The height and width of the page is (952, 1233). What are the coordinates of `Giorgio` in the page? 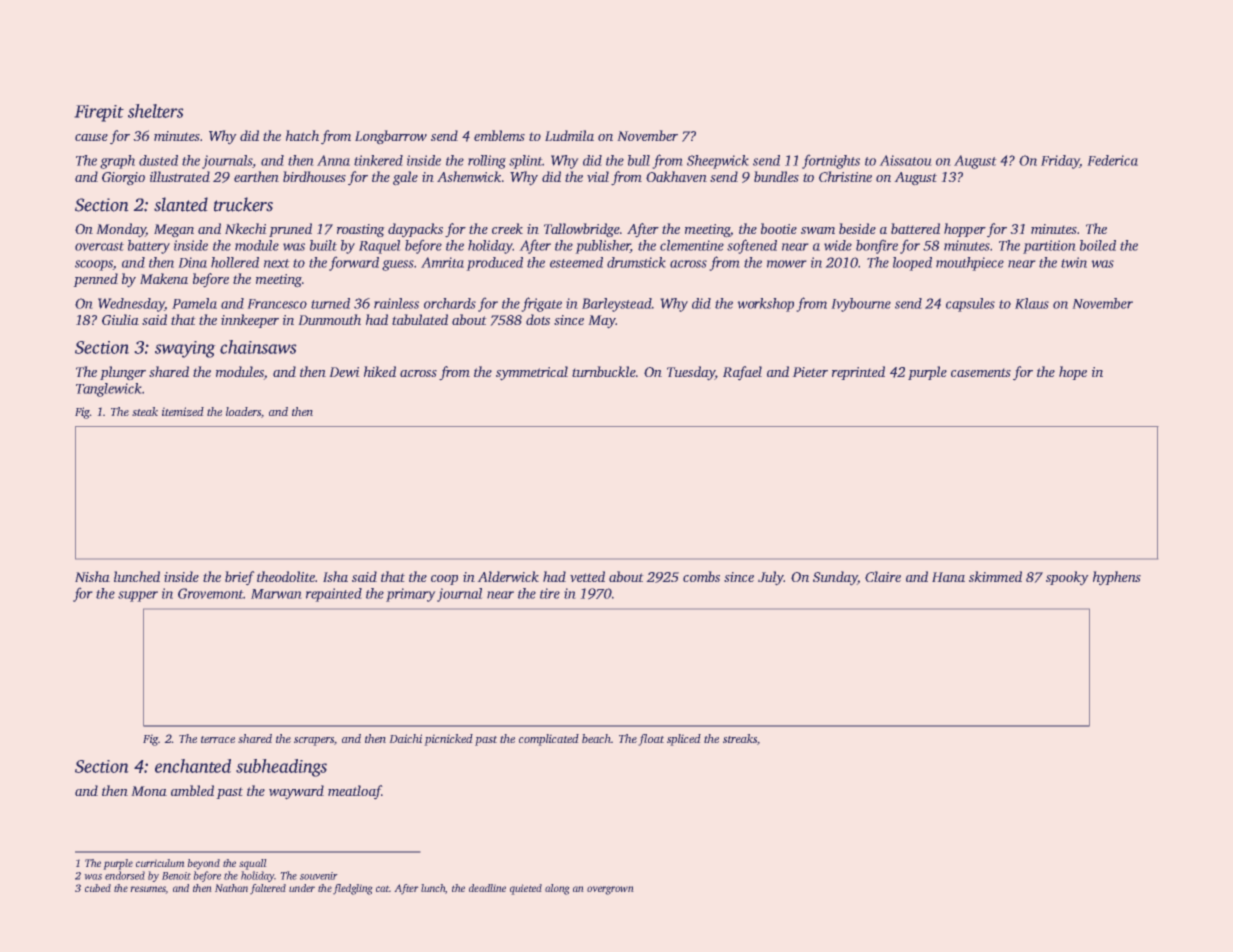 It's located at (123, 178).
